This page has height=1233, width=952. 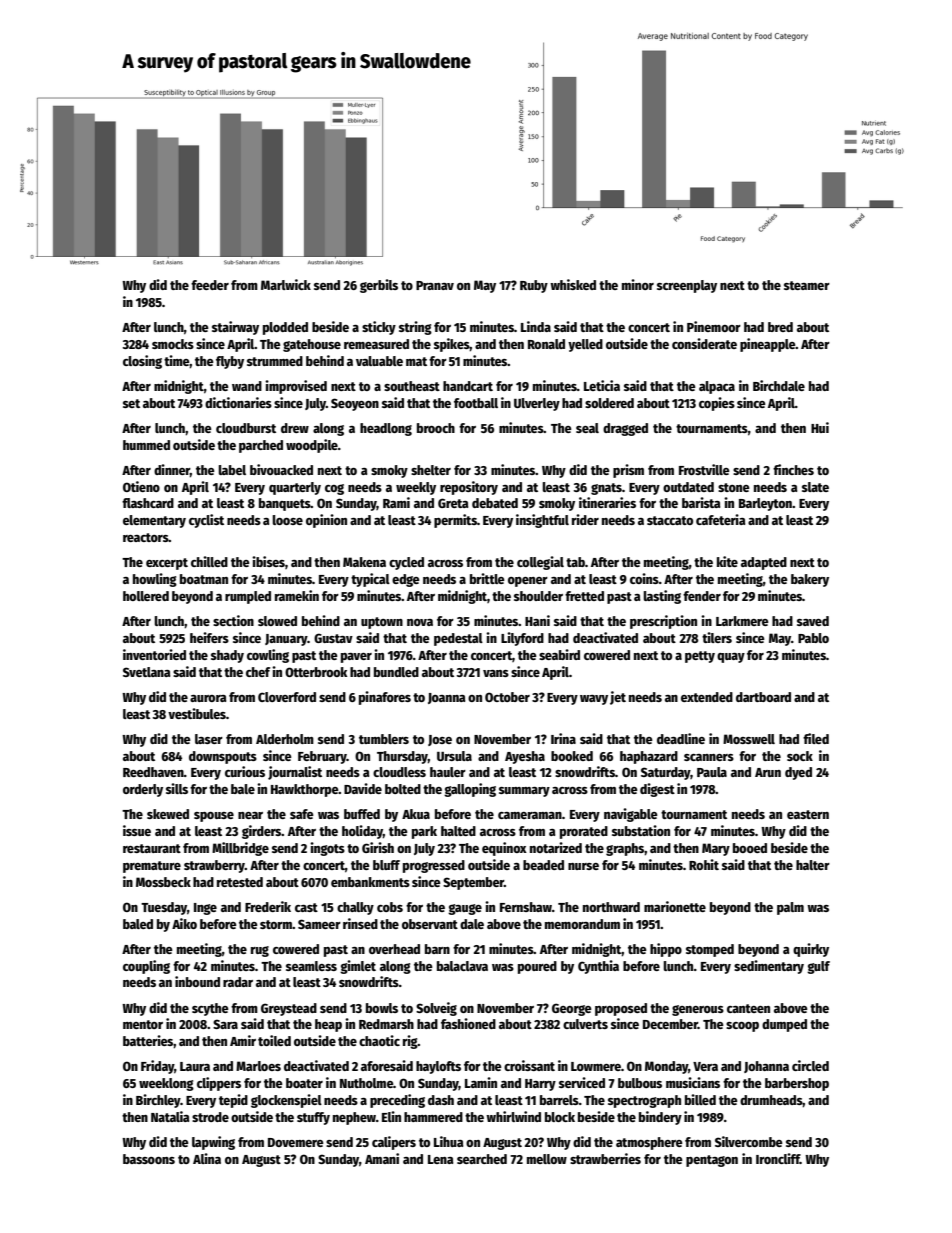 I want to click on preceding, so click(x=397, y=1101).
